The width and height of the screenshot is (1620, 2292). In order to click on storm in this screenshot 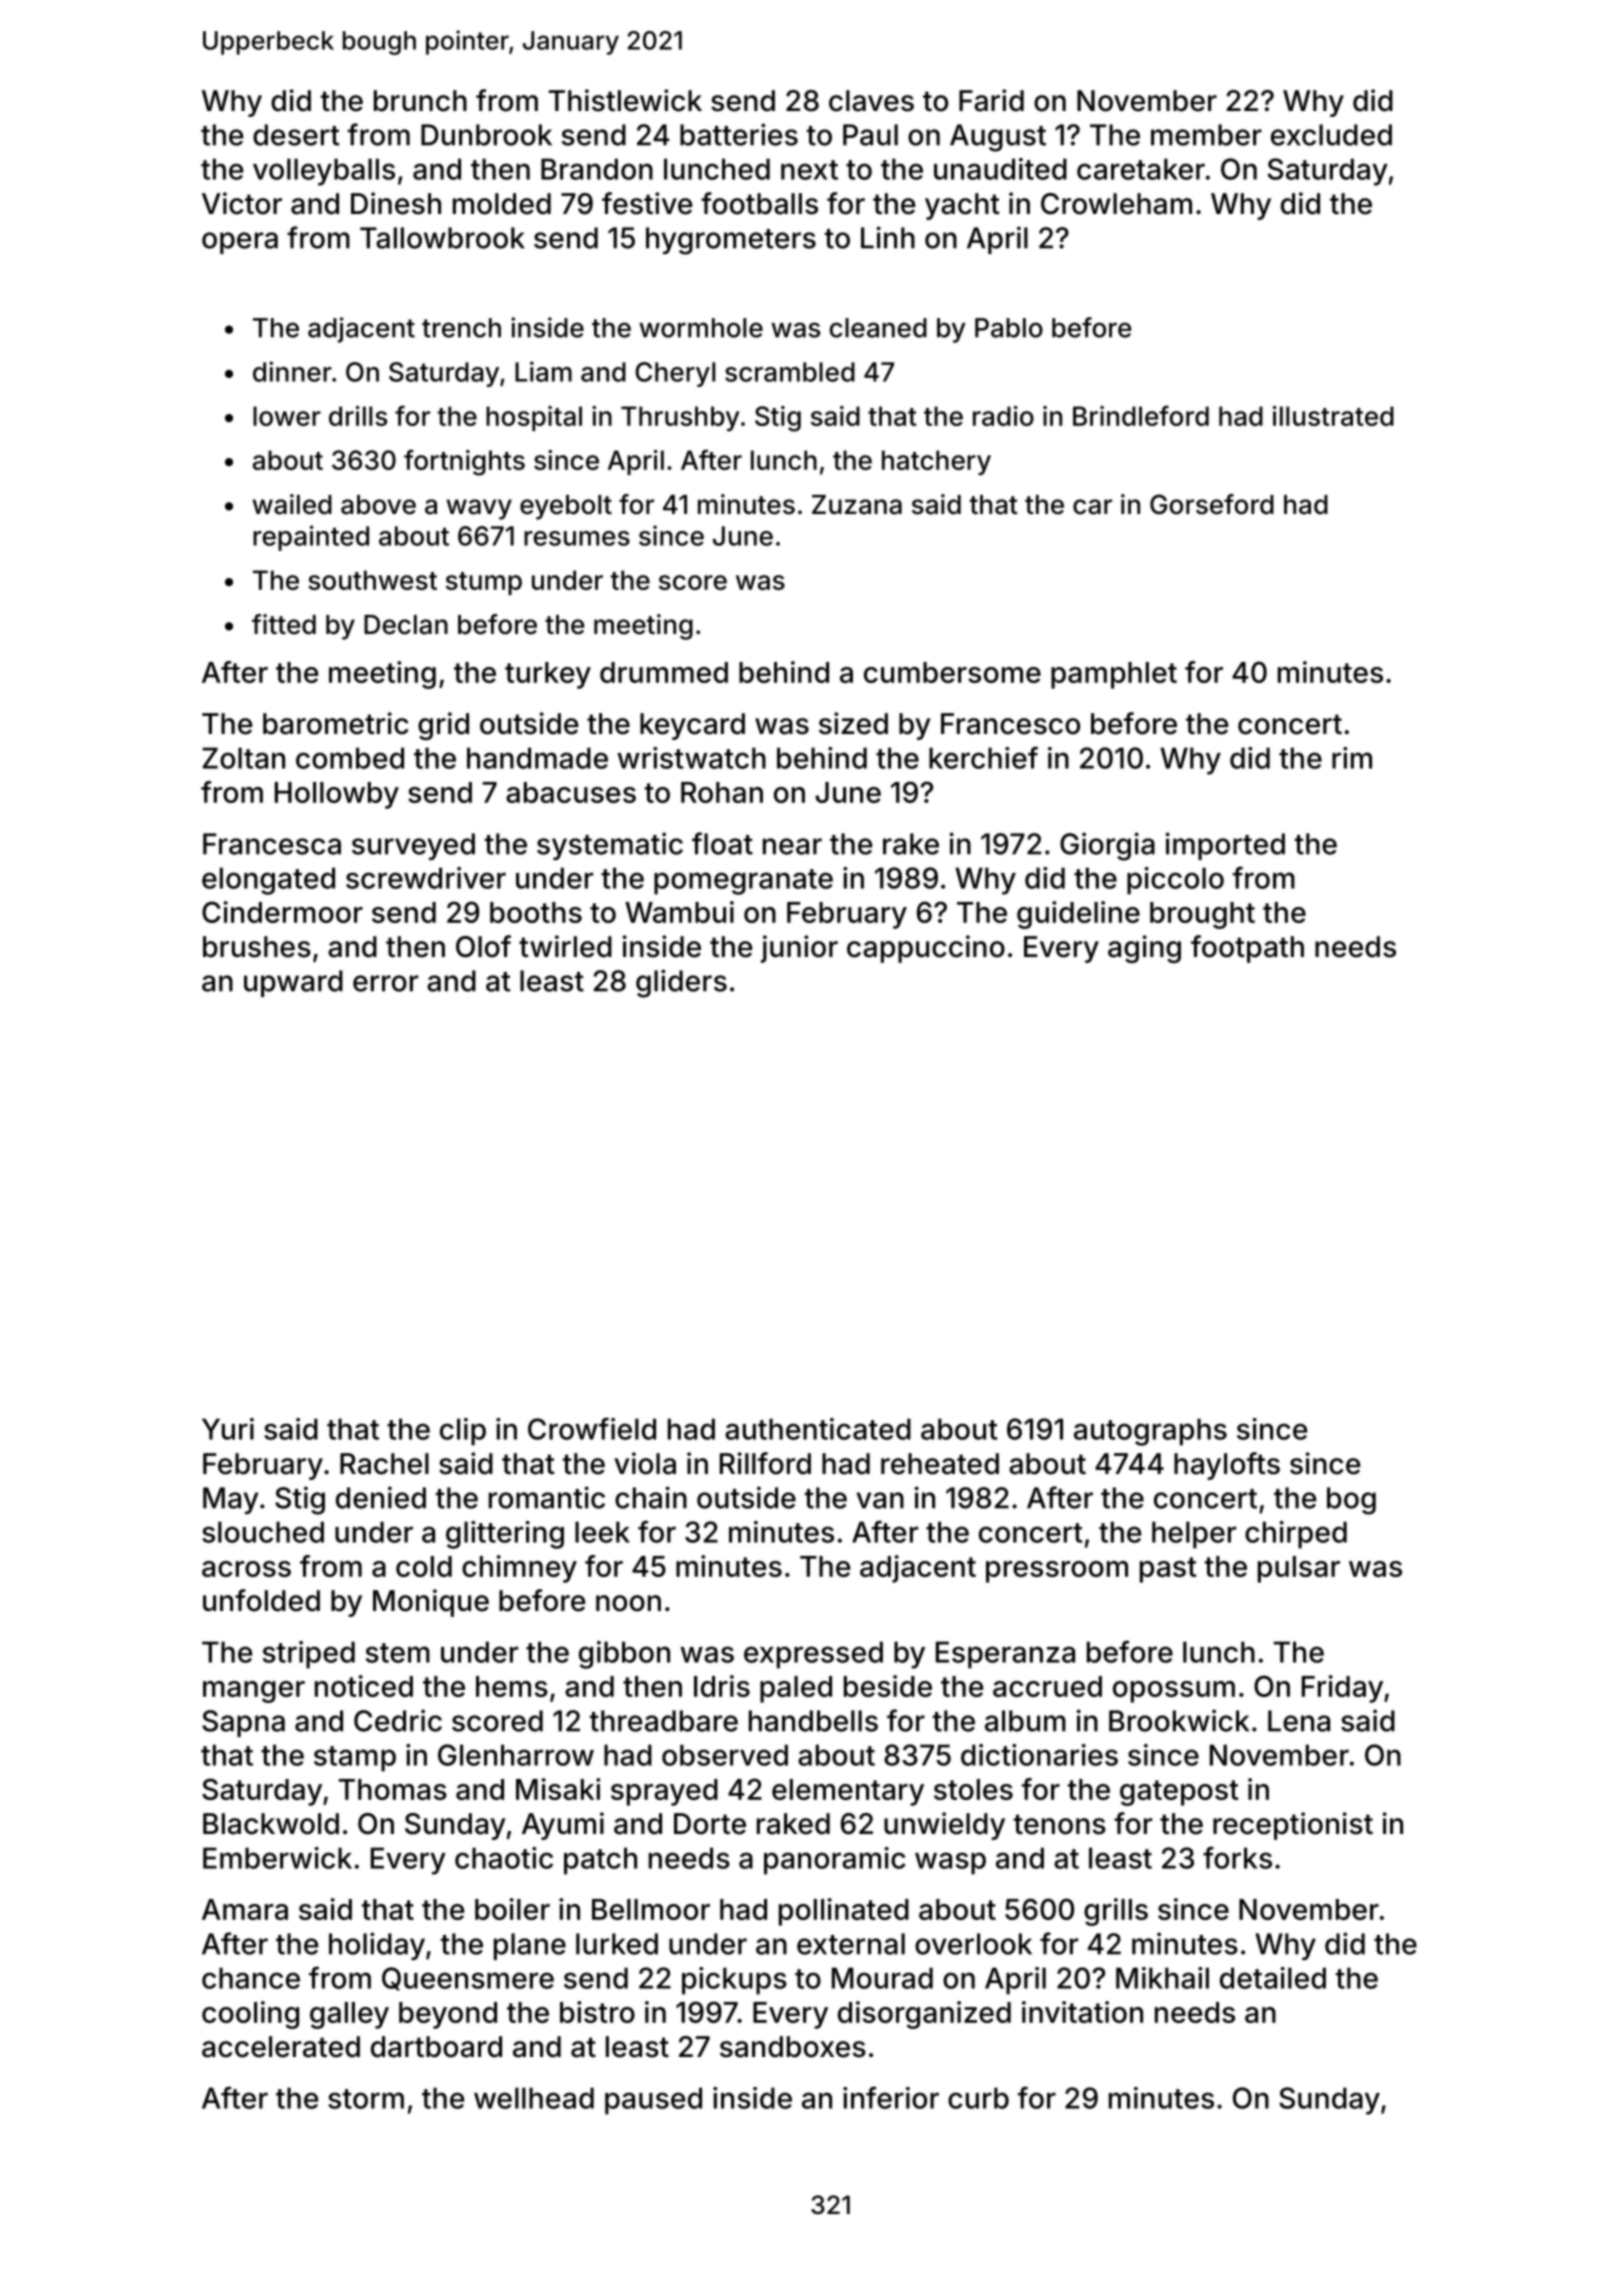, I will do `click(366, 2099)`.
